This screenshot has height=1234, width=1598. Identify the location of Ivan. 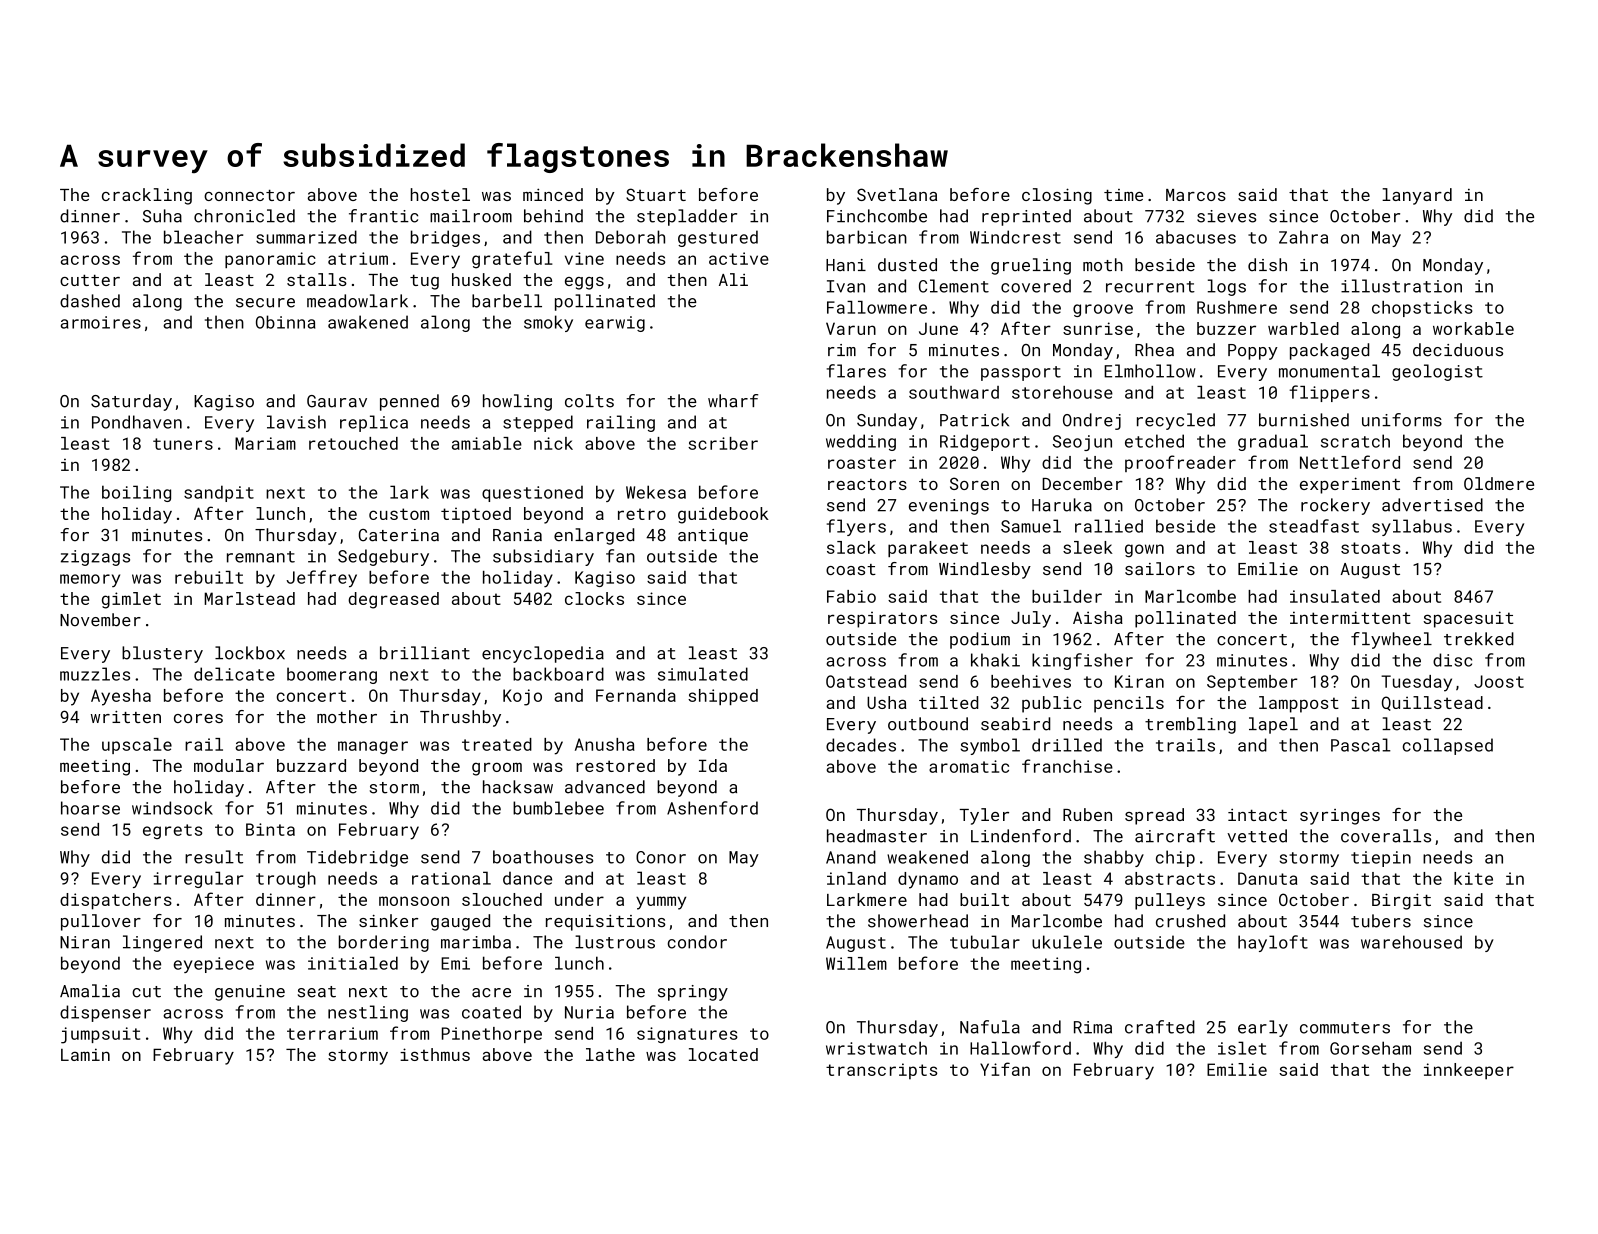
(846, 286).
